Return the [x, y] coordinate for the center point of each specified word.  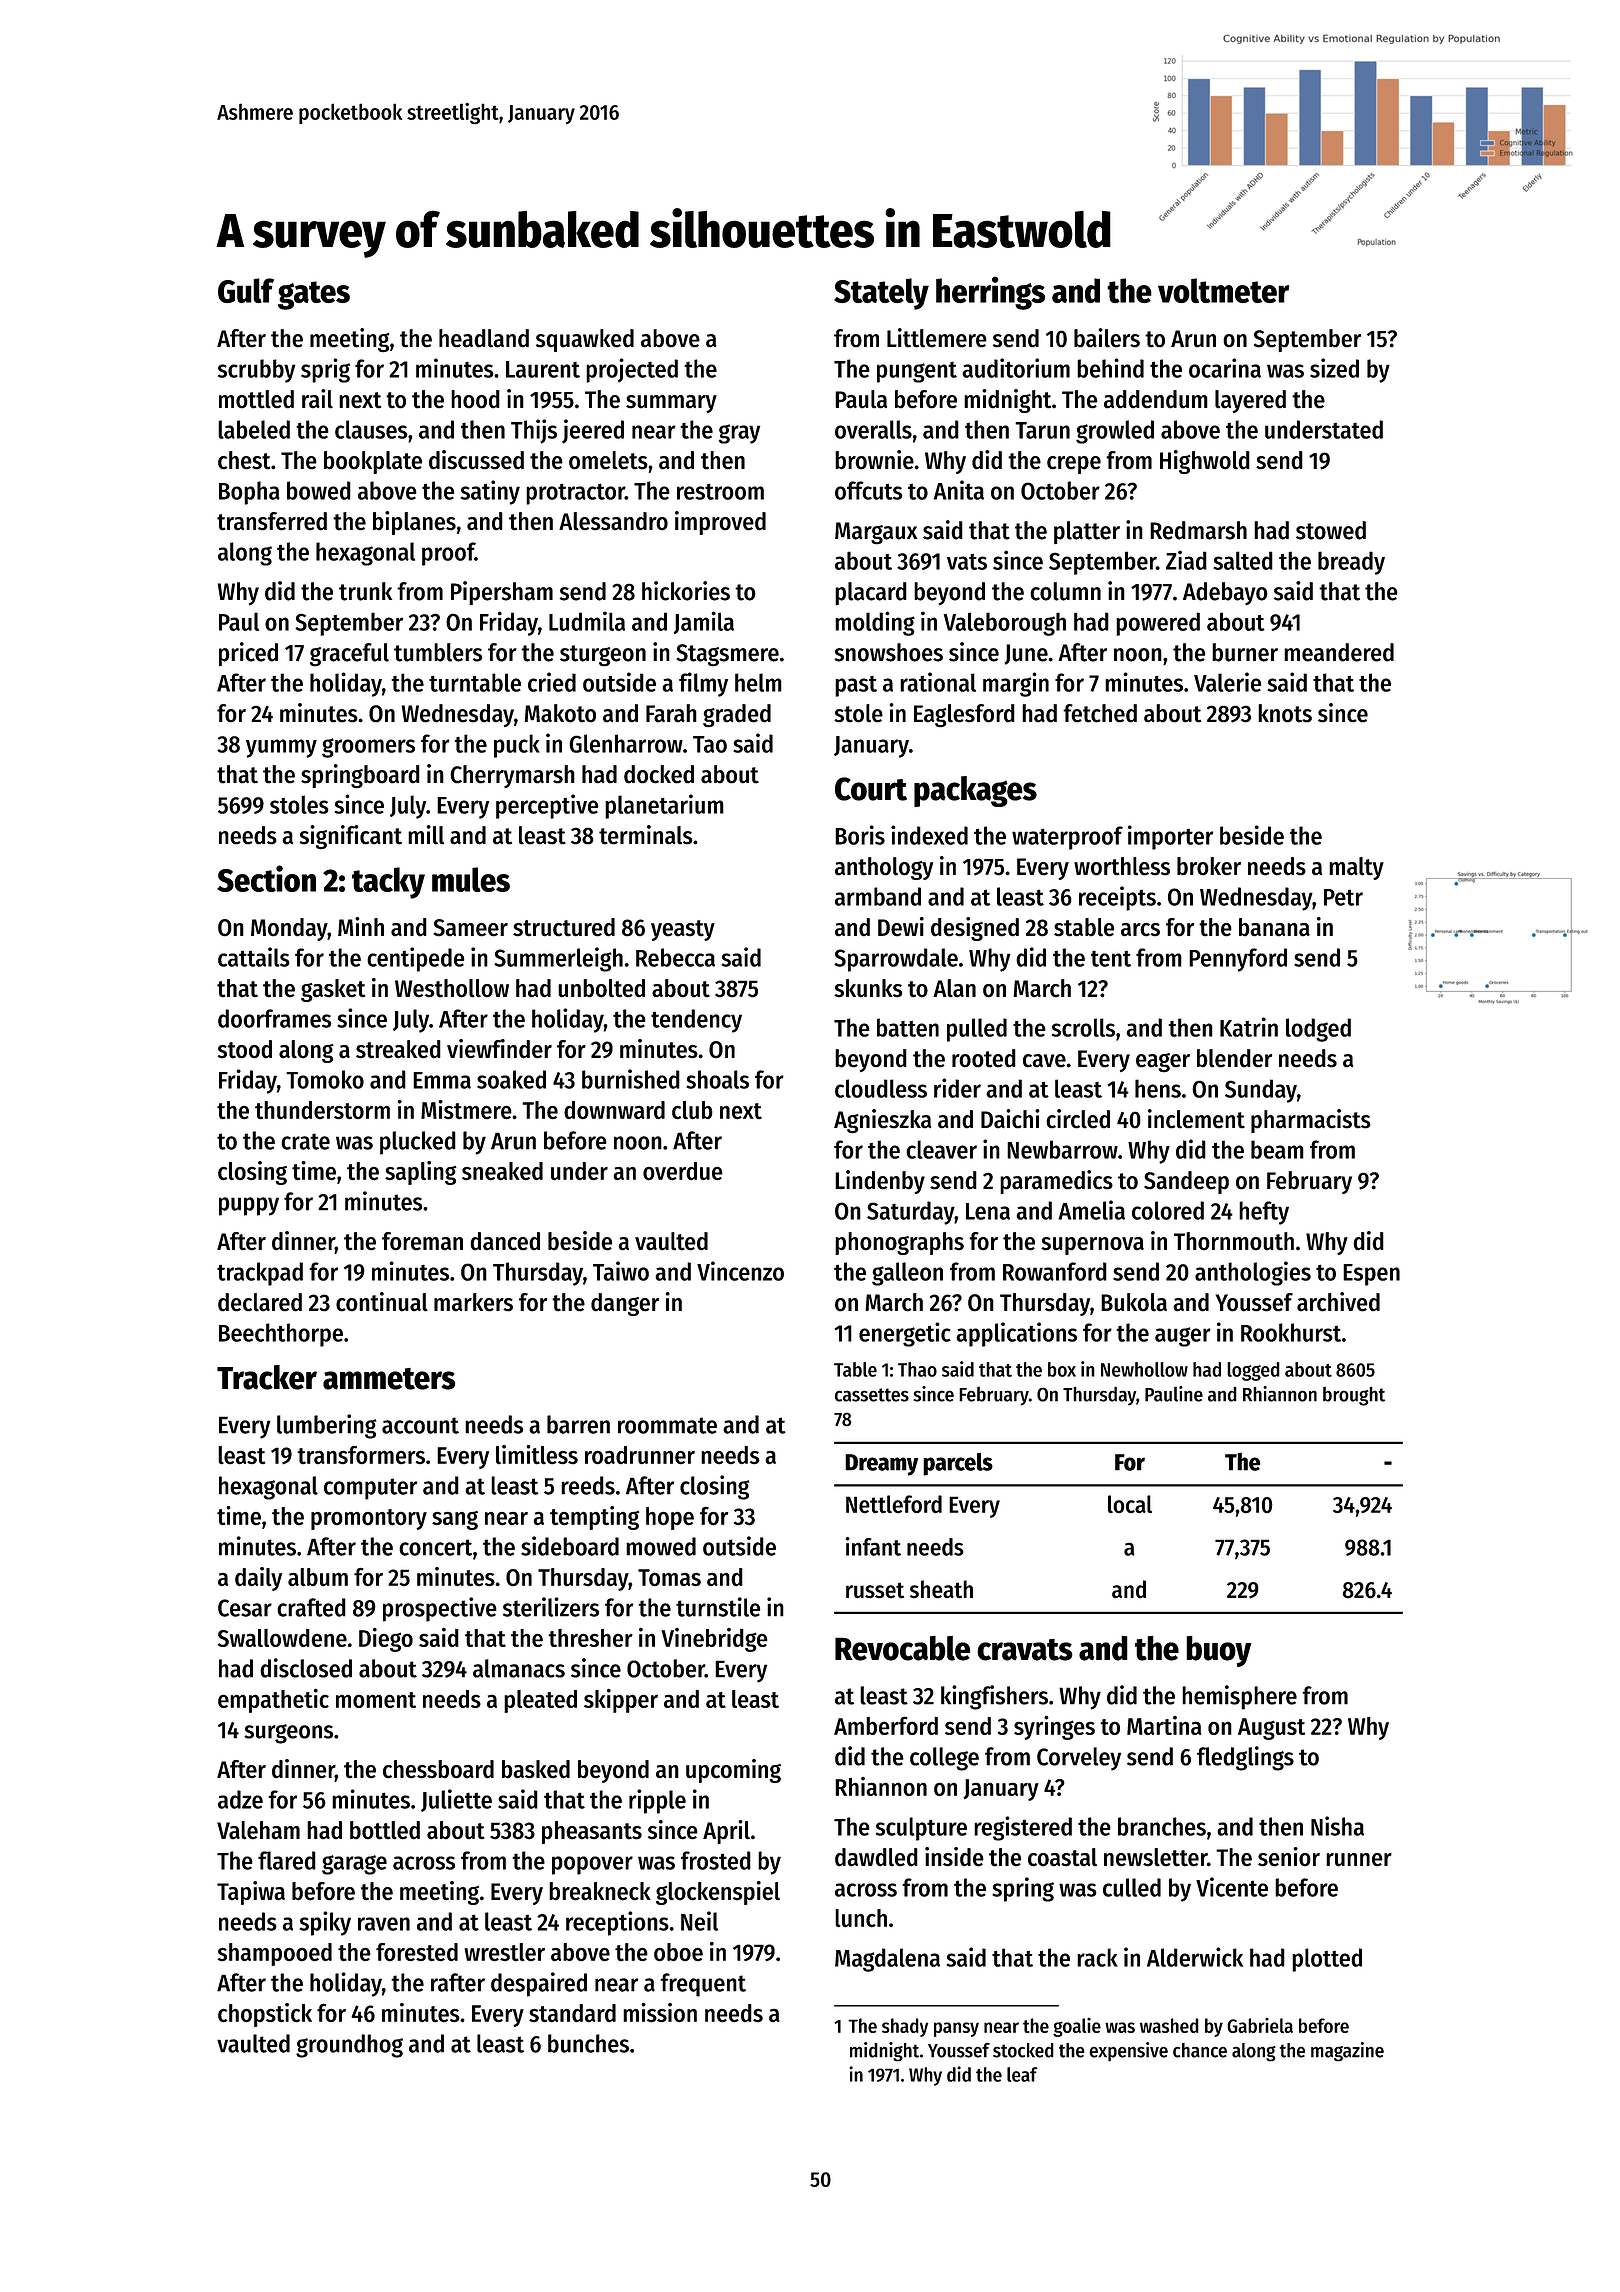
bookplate [373, 462]
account [420, 1425]
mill [426, 835]
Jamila [704, 622]
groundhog [349, 2046]
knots [1285, 713]
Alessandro [613, 521]
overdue [683, 1171]
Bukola [1134, 1302]
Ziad [1186, 560]
